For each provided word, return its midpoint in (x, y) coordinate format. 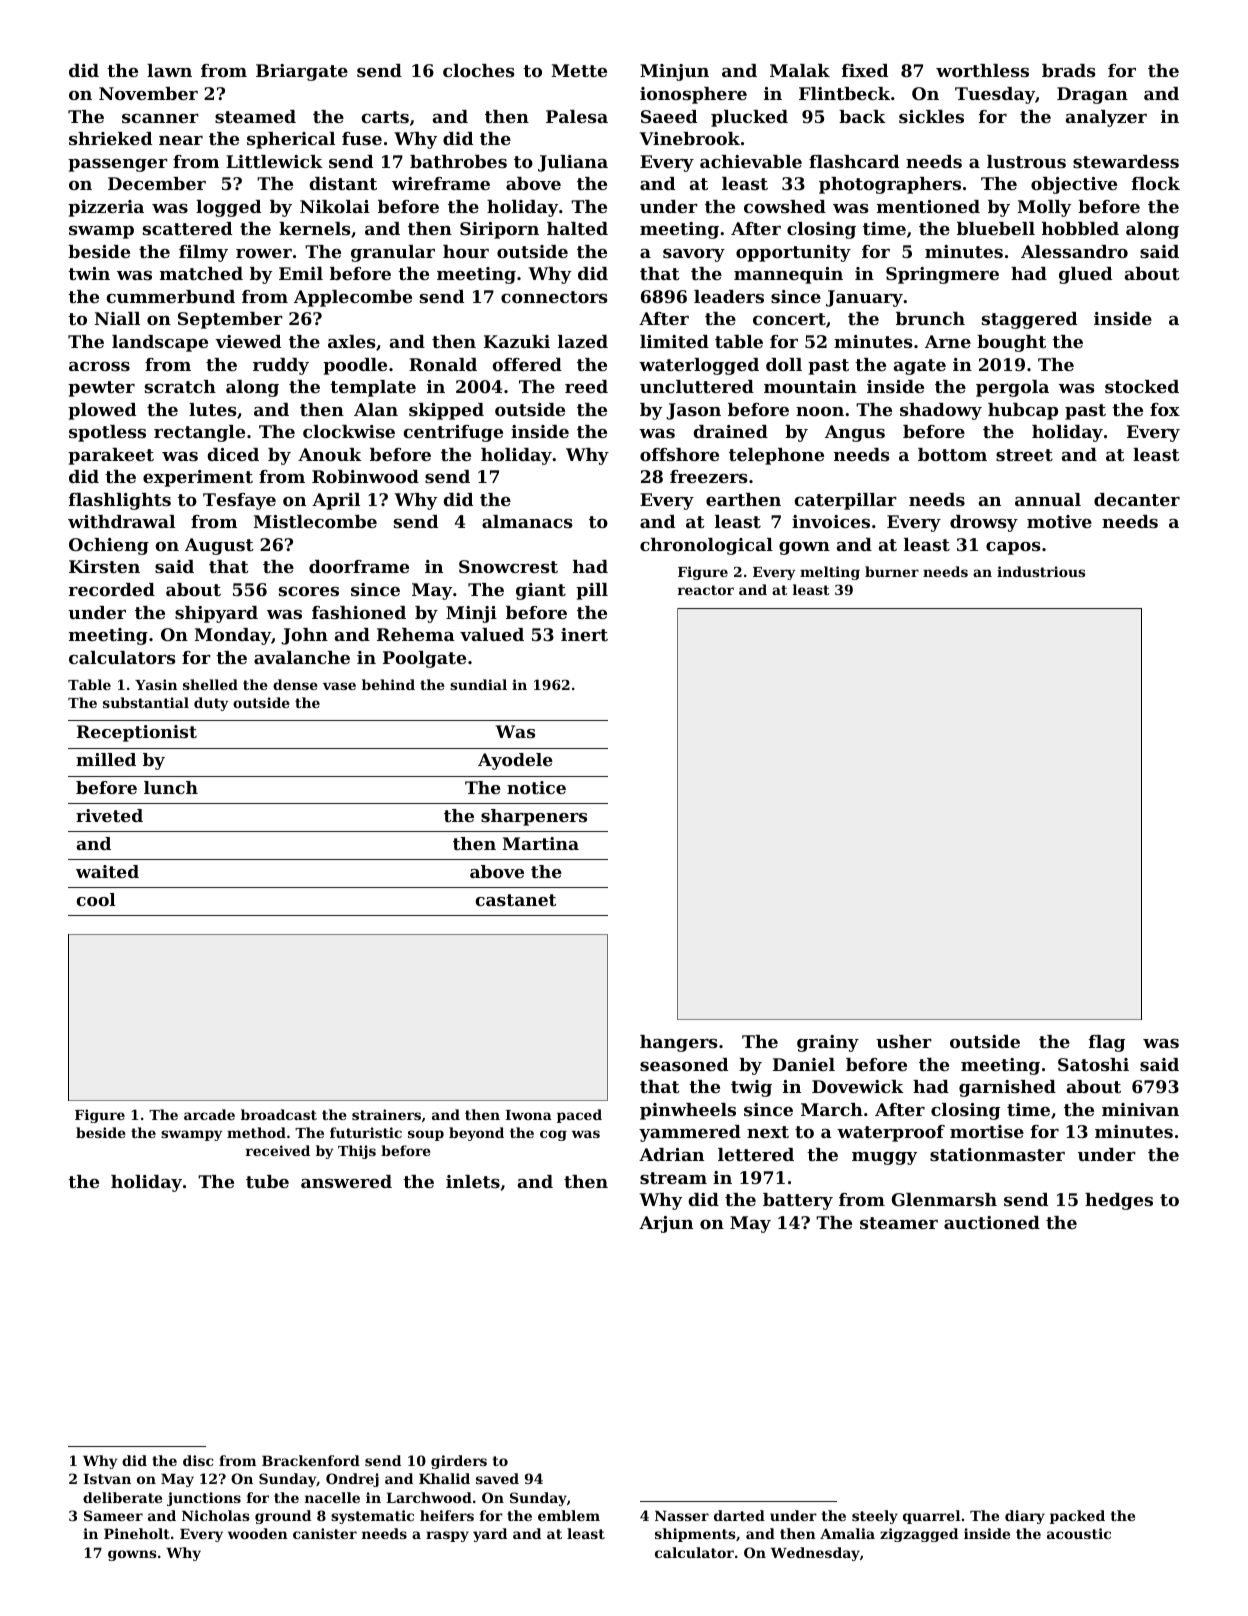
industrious (1041, 571)
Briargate (302, 72)
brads (1069, 70)
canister (325, 1533)
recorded (111, 589)
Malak (800, 70)
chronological (706, 546)
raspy (447, 1536)
